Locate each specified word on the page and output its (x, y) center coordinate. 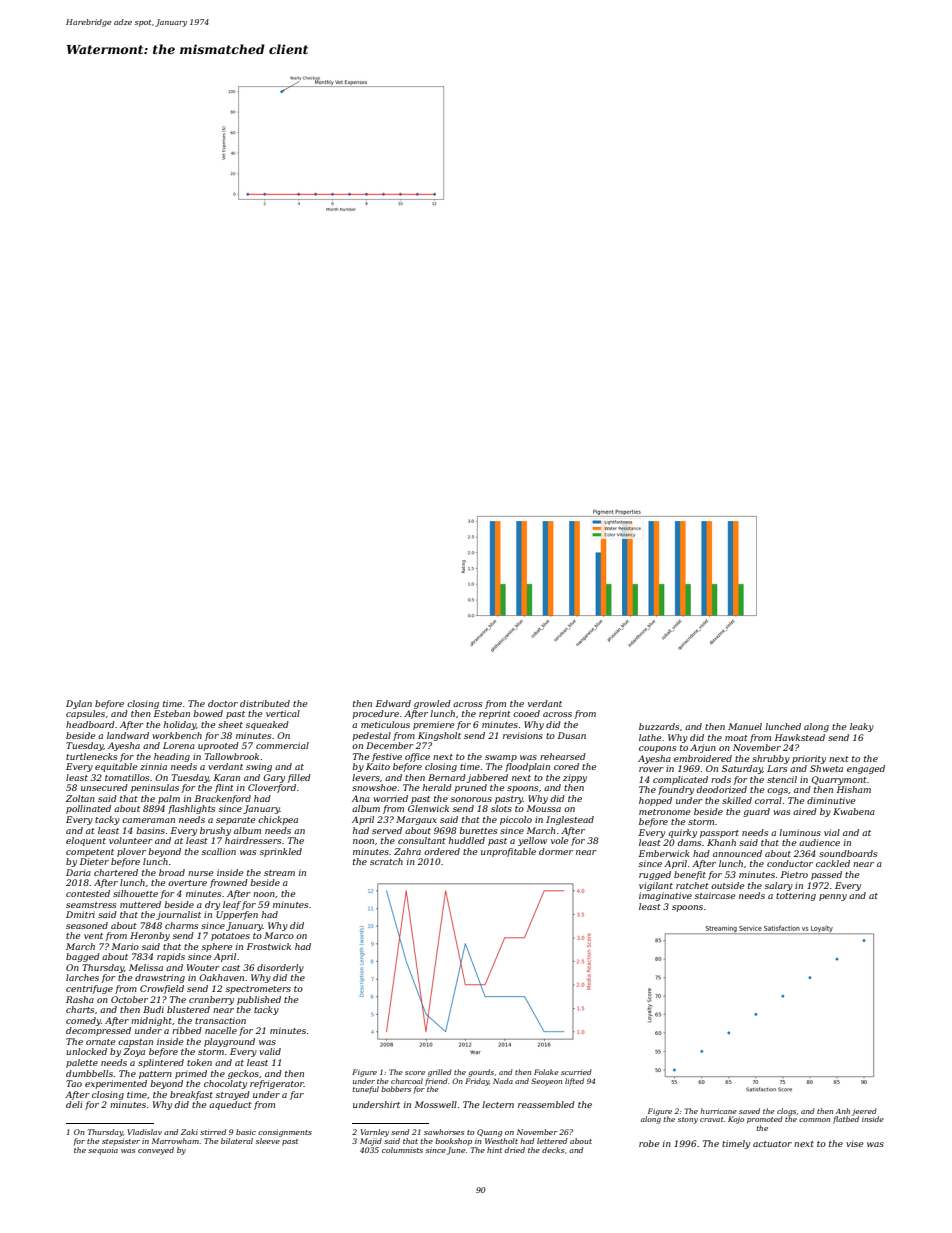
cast (231, 968)
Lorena (179, 745)
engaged (866, 769)
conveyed (156, 1151)
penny (833, 897)
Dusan (572, 735)
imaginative (665, 896)
